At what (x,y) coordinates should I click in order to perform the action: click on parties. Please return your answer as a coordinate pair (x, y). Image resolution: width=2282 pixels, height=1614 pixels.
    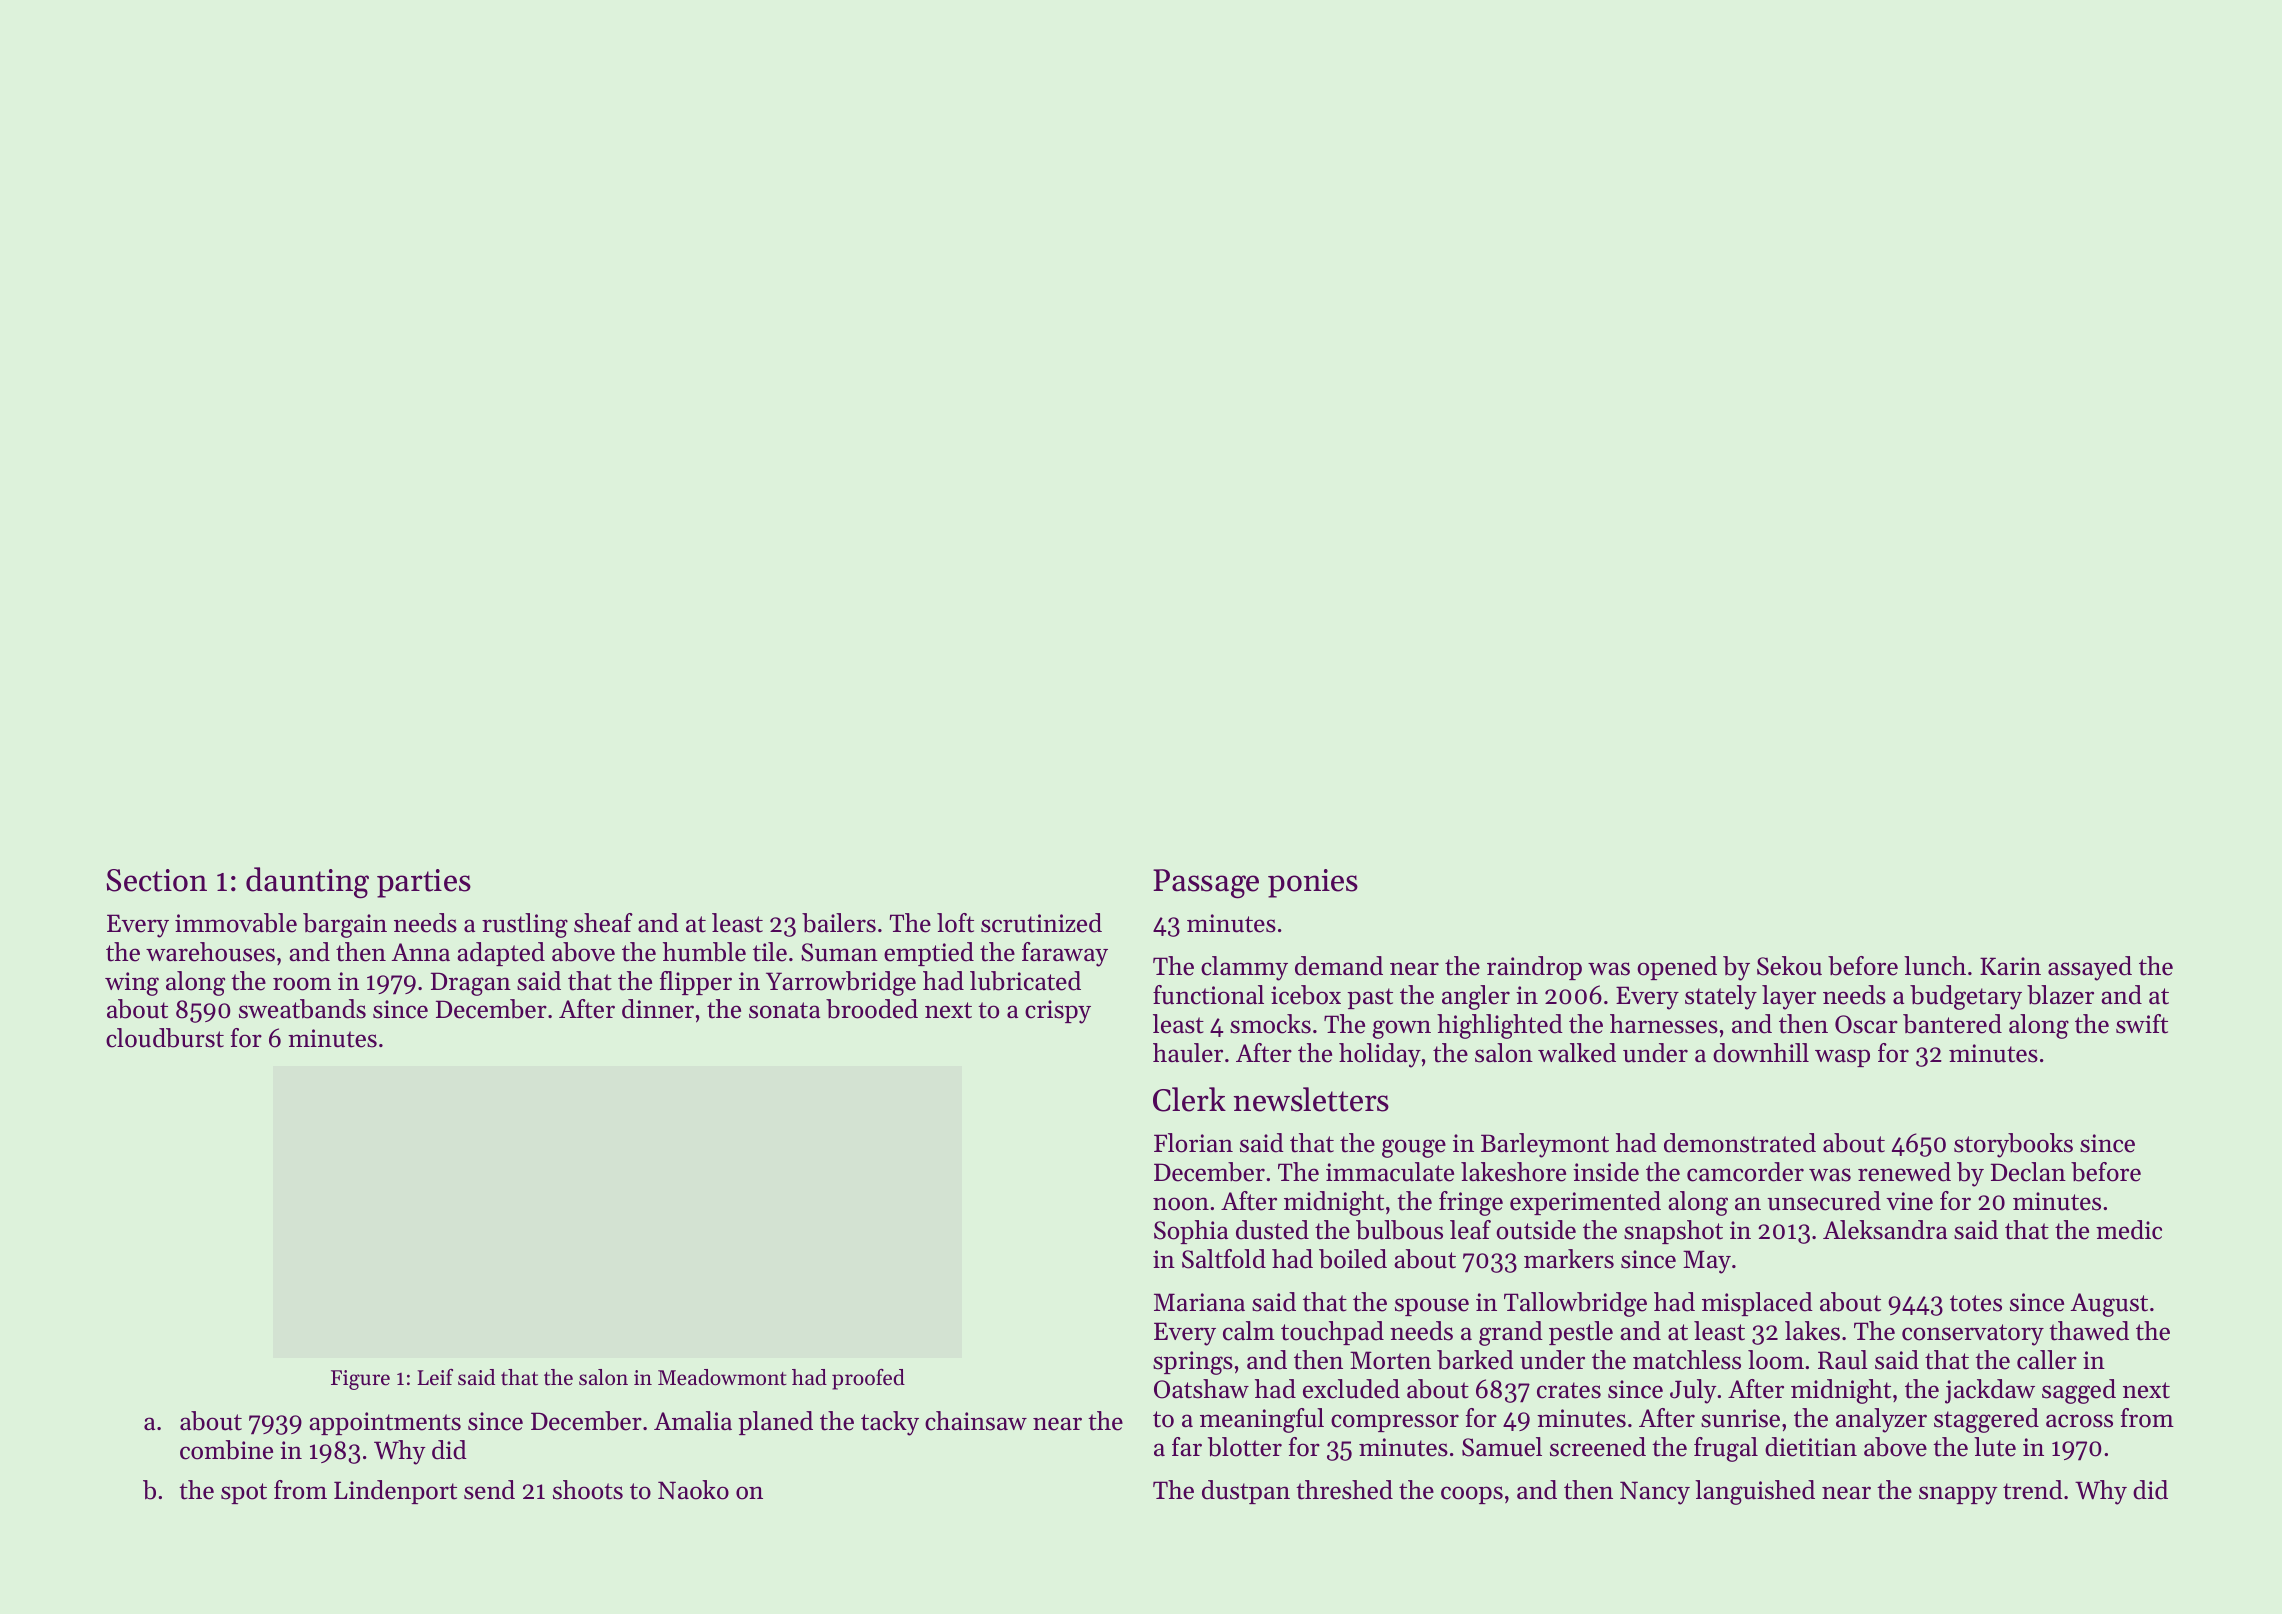
    Looking at the image, I should click on (424, 883).
